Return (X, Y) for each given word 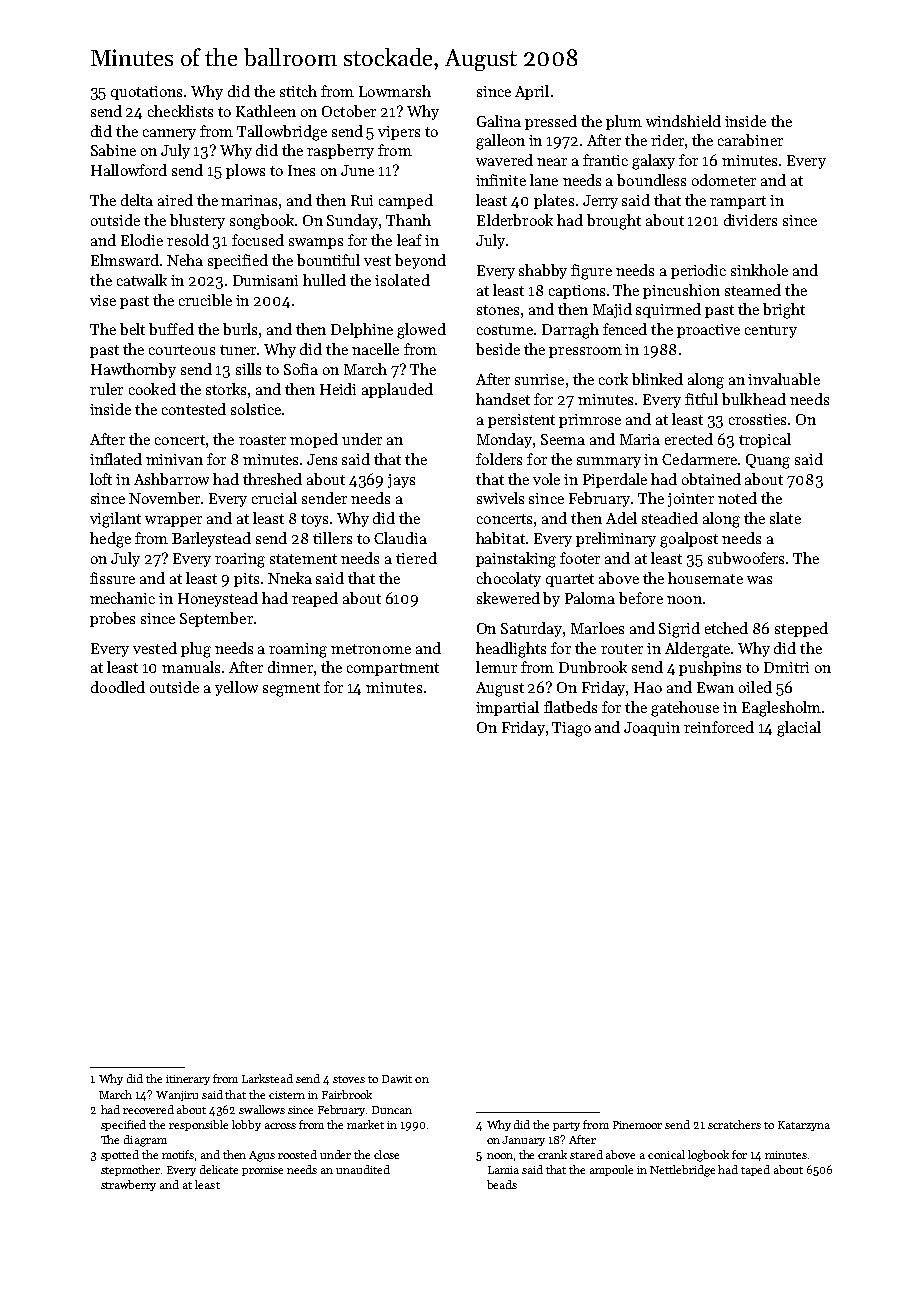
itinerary (188, 1080)
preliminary (616, 539)
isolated (402, 280)
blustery (197, 221)
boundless (651, 180)
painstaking (516, 560)
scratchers (734, 1124)
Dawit (397, 1079)
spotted (120, 1155)
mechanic (122, 598)
